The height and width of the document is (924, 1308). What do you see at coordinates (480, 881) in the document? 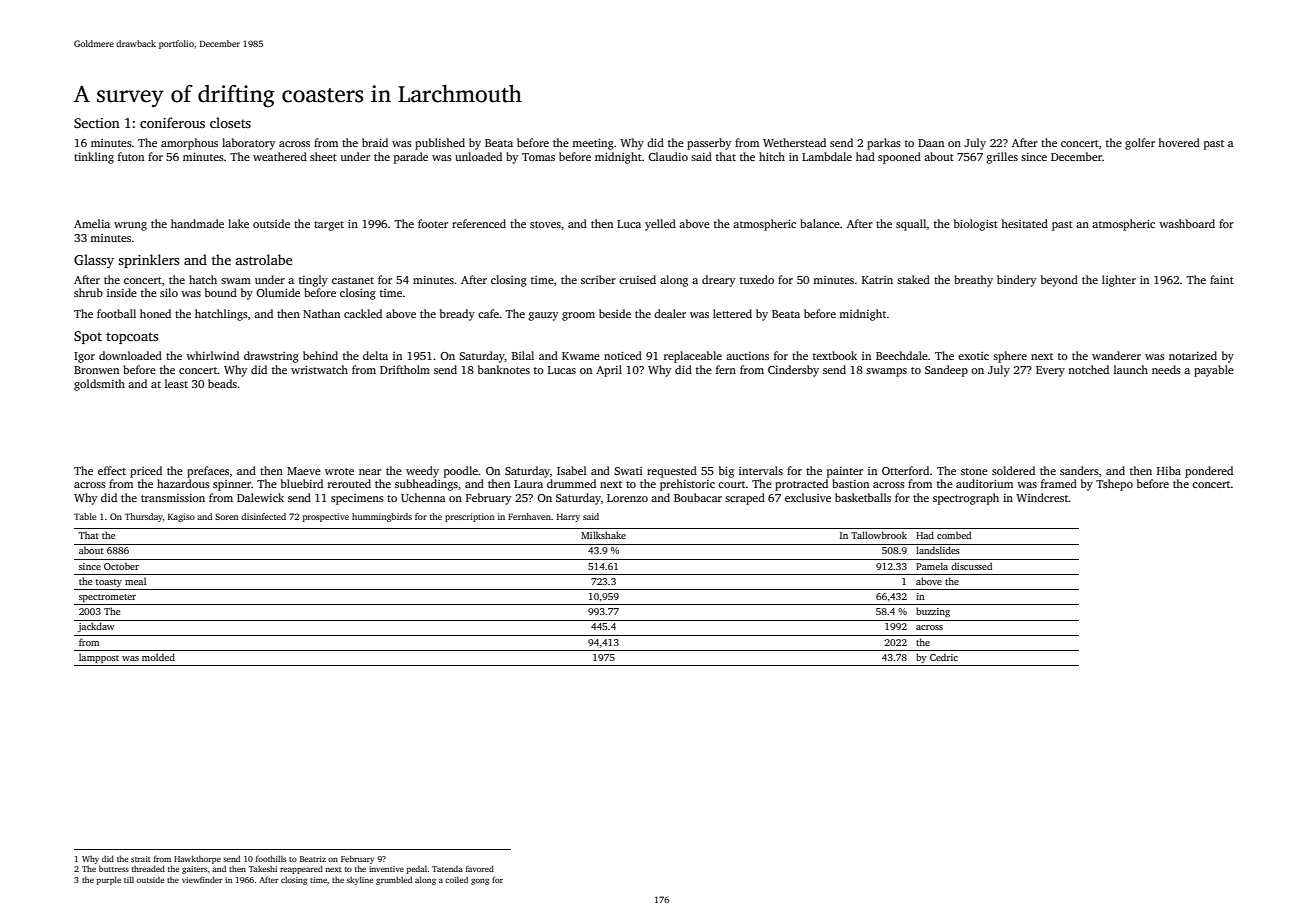
I see `gong` at bounding box center [480, 881].
